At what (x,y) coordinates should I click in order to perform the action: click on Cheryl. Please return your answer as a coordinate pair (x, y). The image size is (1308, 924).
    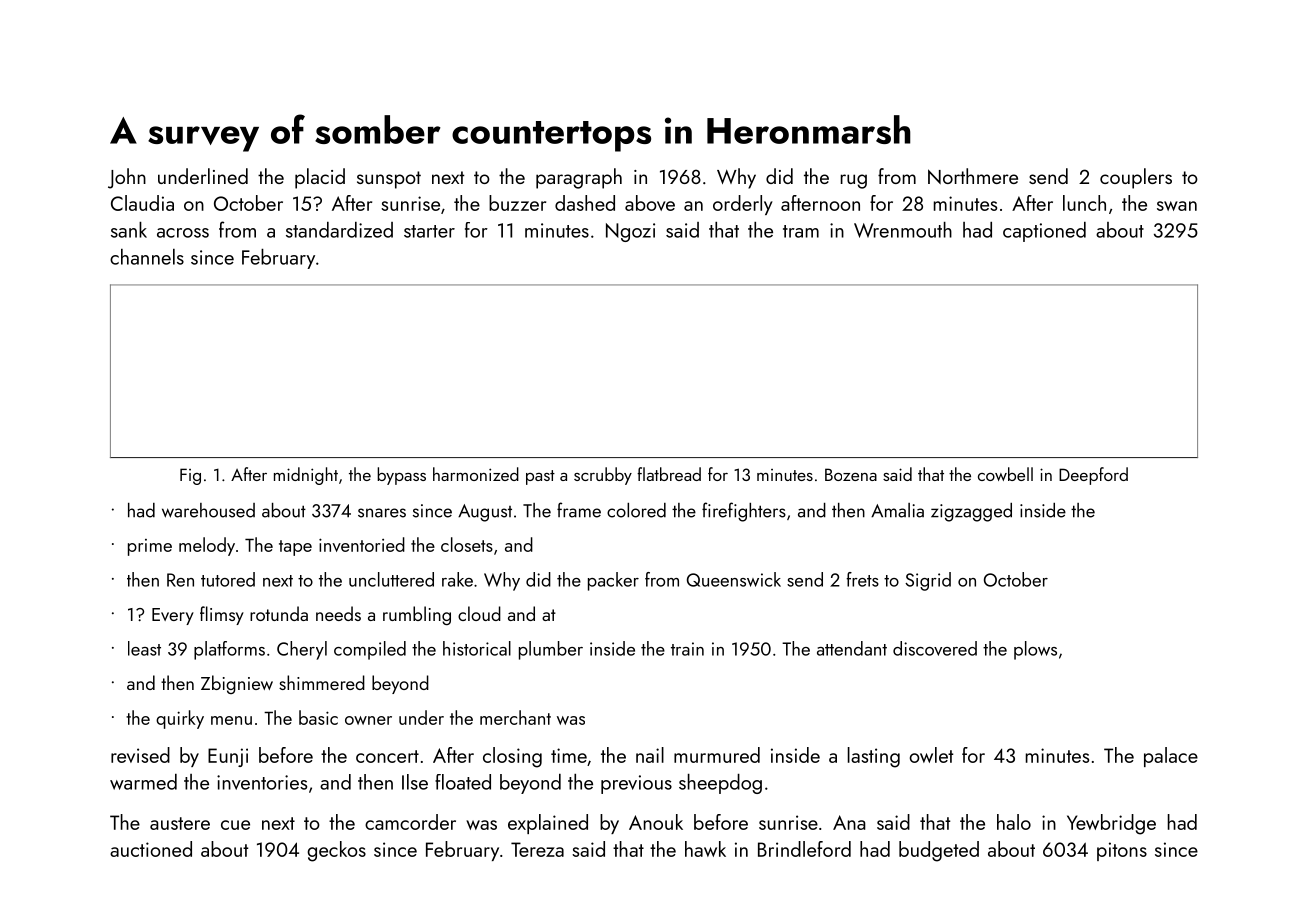
    Looking at the image, I should click on (302, 650).
